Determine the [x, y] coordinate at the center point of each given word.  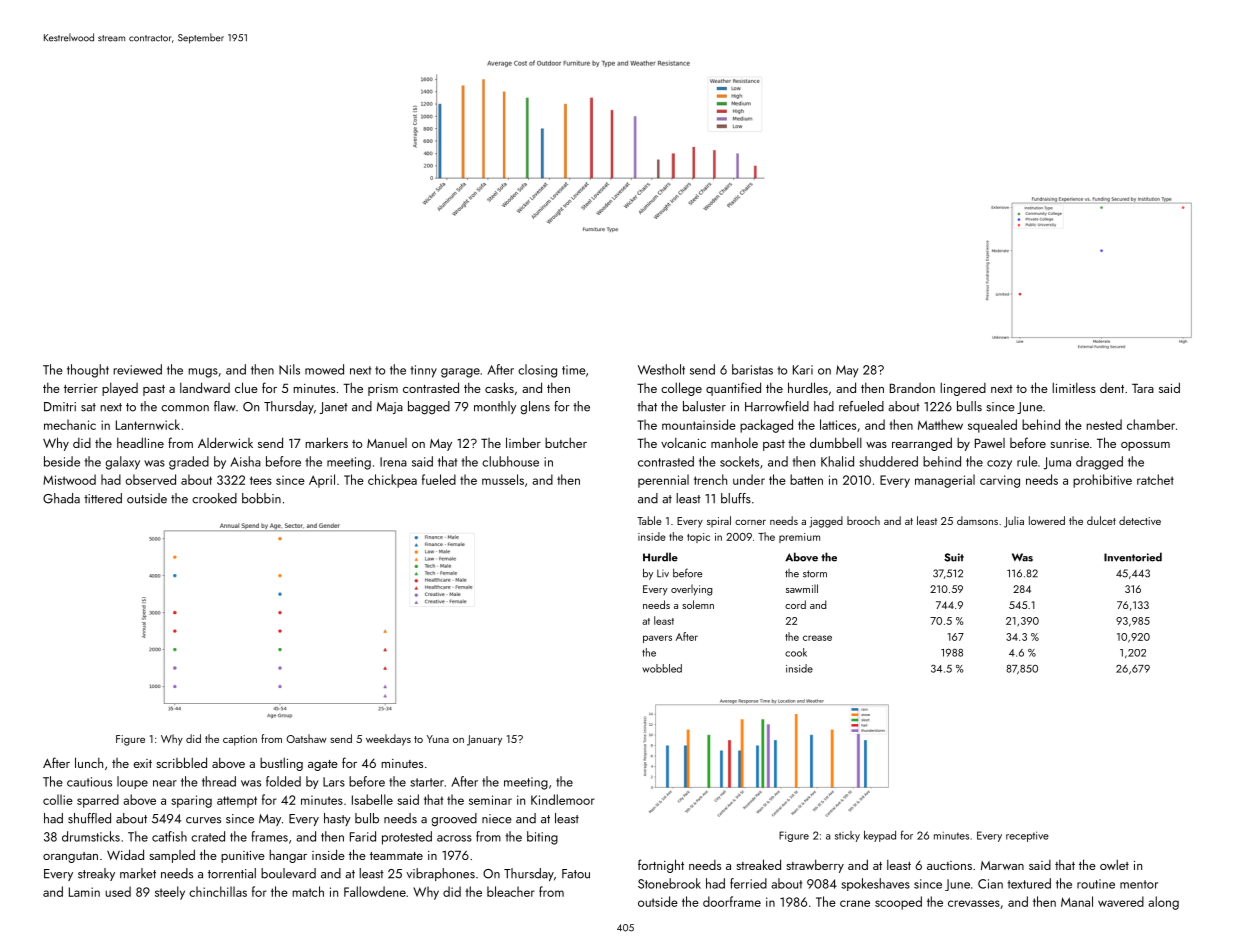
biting [542, 838]
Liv [663, 573]
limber [523, 442]
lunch [89, 762]
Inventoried [1133, 557]
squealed [992, 426]
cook [796, 652]
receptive [1027, 836]
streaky [96, 874]
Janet [334, 408]
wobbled [662, 668]
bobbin [261, 498]
